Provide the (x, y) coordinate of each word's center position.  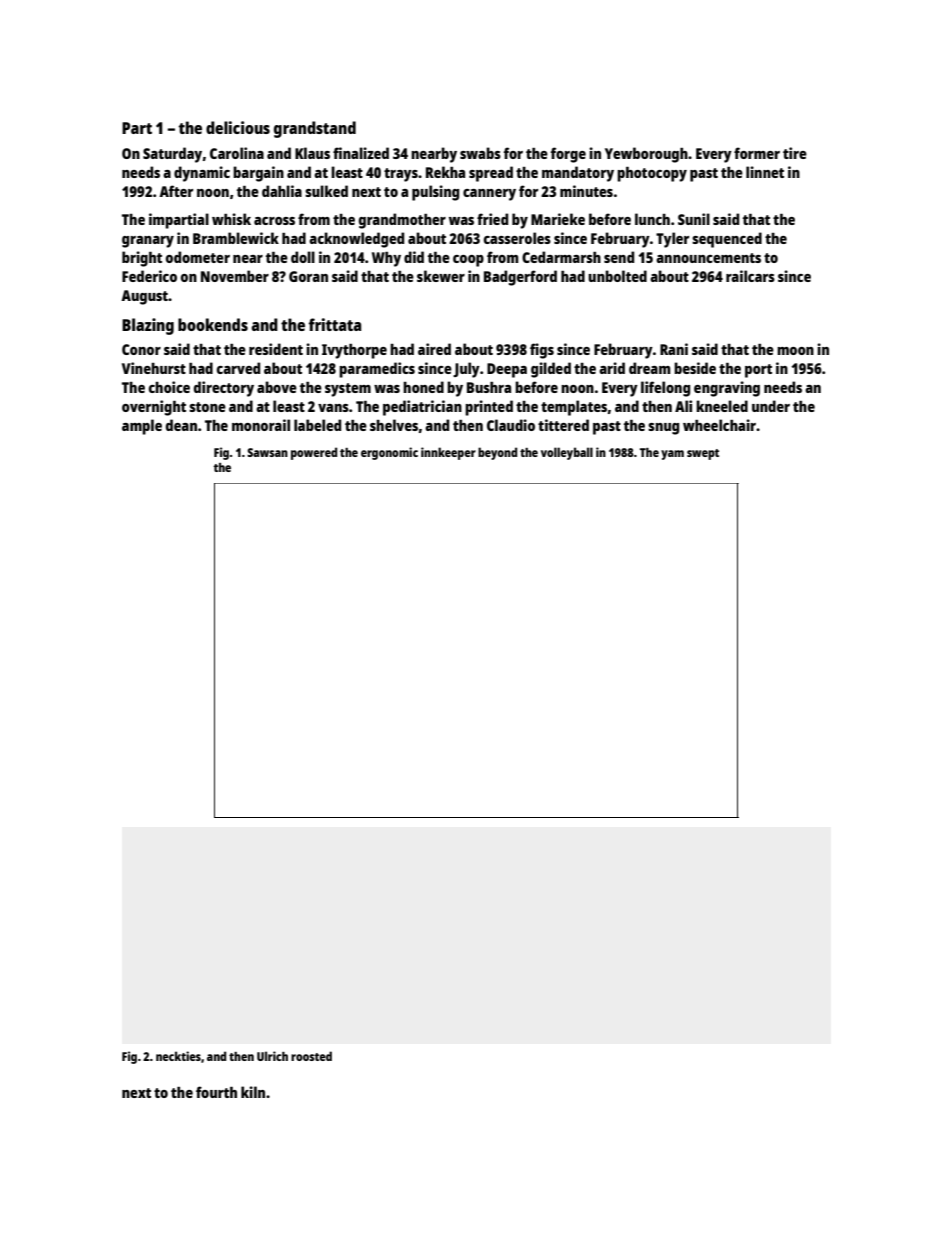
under (771, 406)
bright (142, 259)
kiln (253, 1092)
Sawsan (267, 452)
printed (489, 408)
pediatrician (422, 408)
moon (795, 351)
